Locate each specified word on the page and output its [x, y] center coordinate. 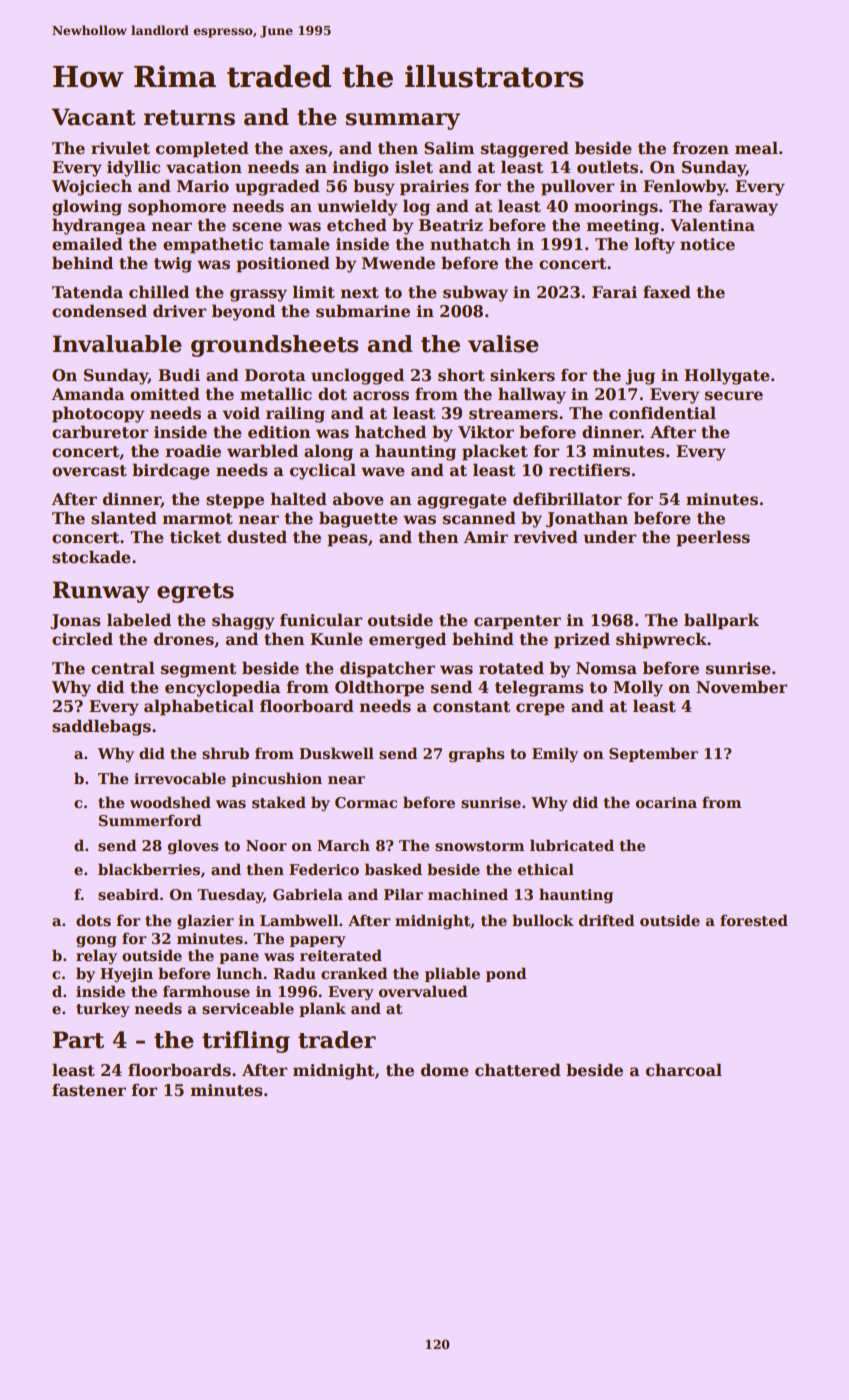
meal [756, 148]
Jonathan [587, 519]
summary [403, 121]
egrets [195, 593]
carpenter [517, 622]
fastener [89, 1090]
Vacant [93, 117]
